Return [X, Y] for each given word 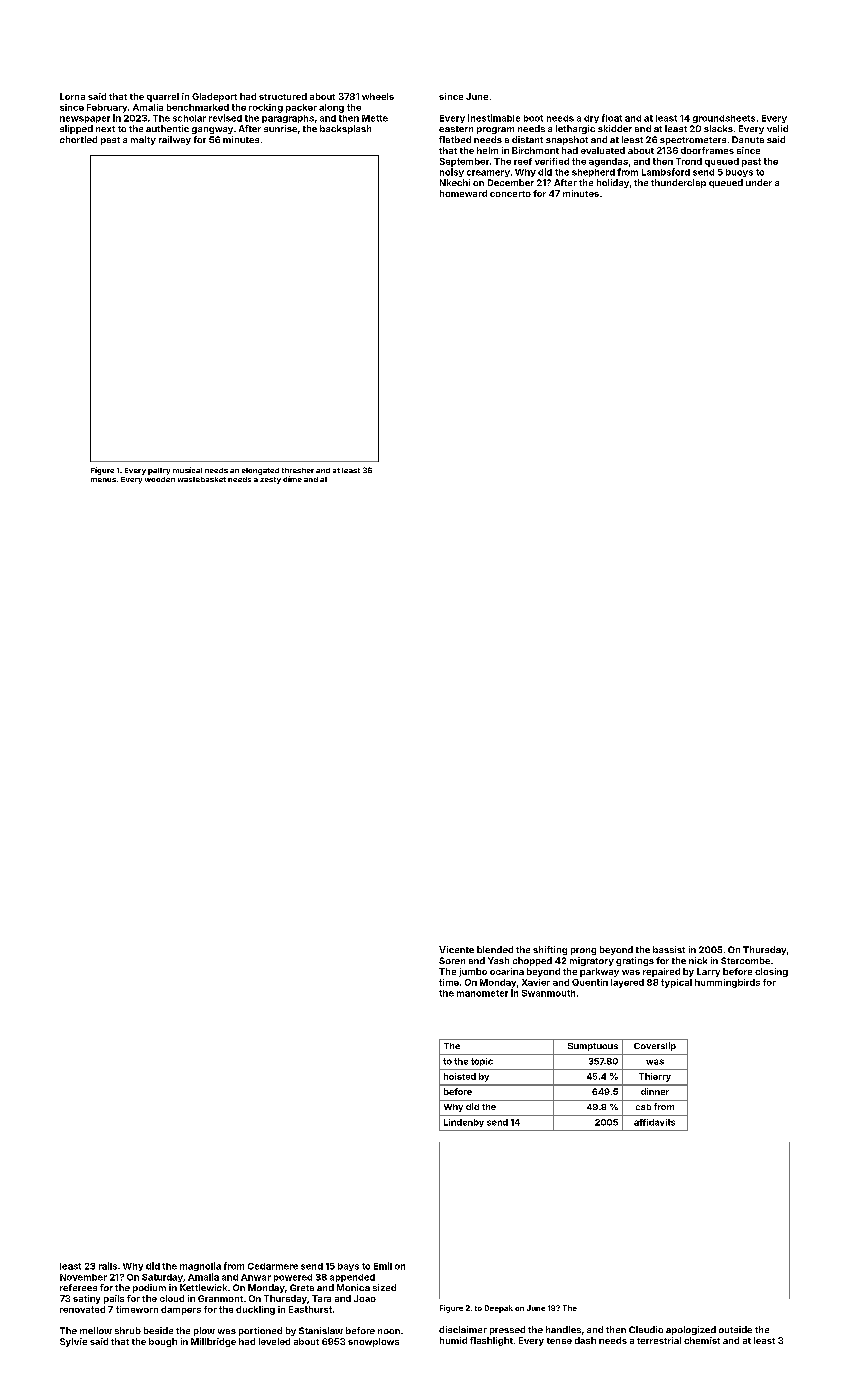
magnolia [200, 1266]
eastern [456, 129]
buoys [739, 173]
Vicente [456, 949]
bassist [669, 949]
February [107, 108]
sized [384, 1287]
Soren [452, 960]
